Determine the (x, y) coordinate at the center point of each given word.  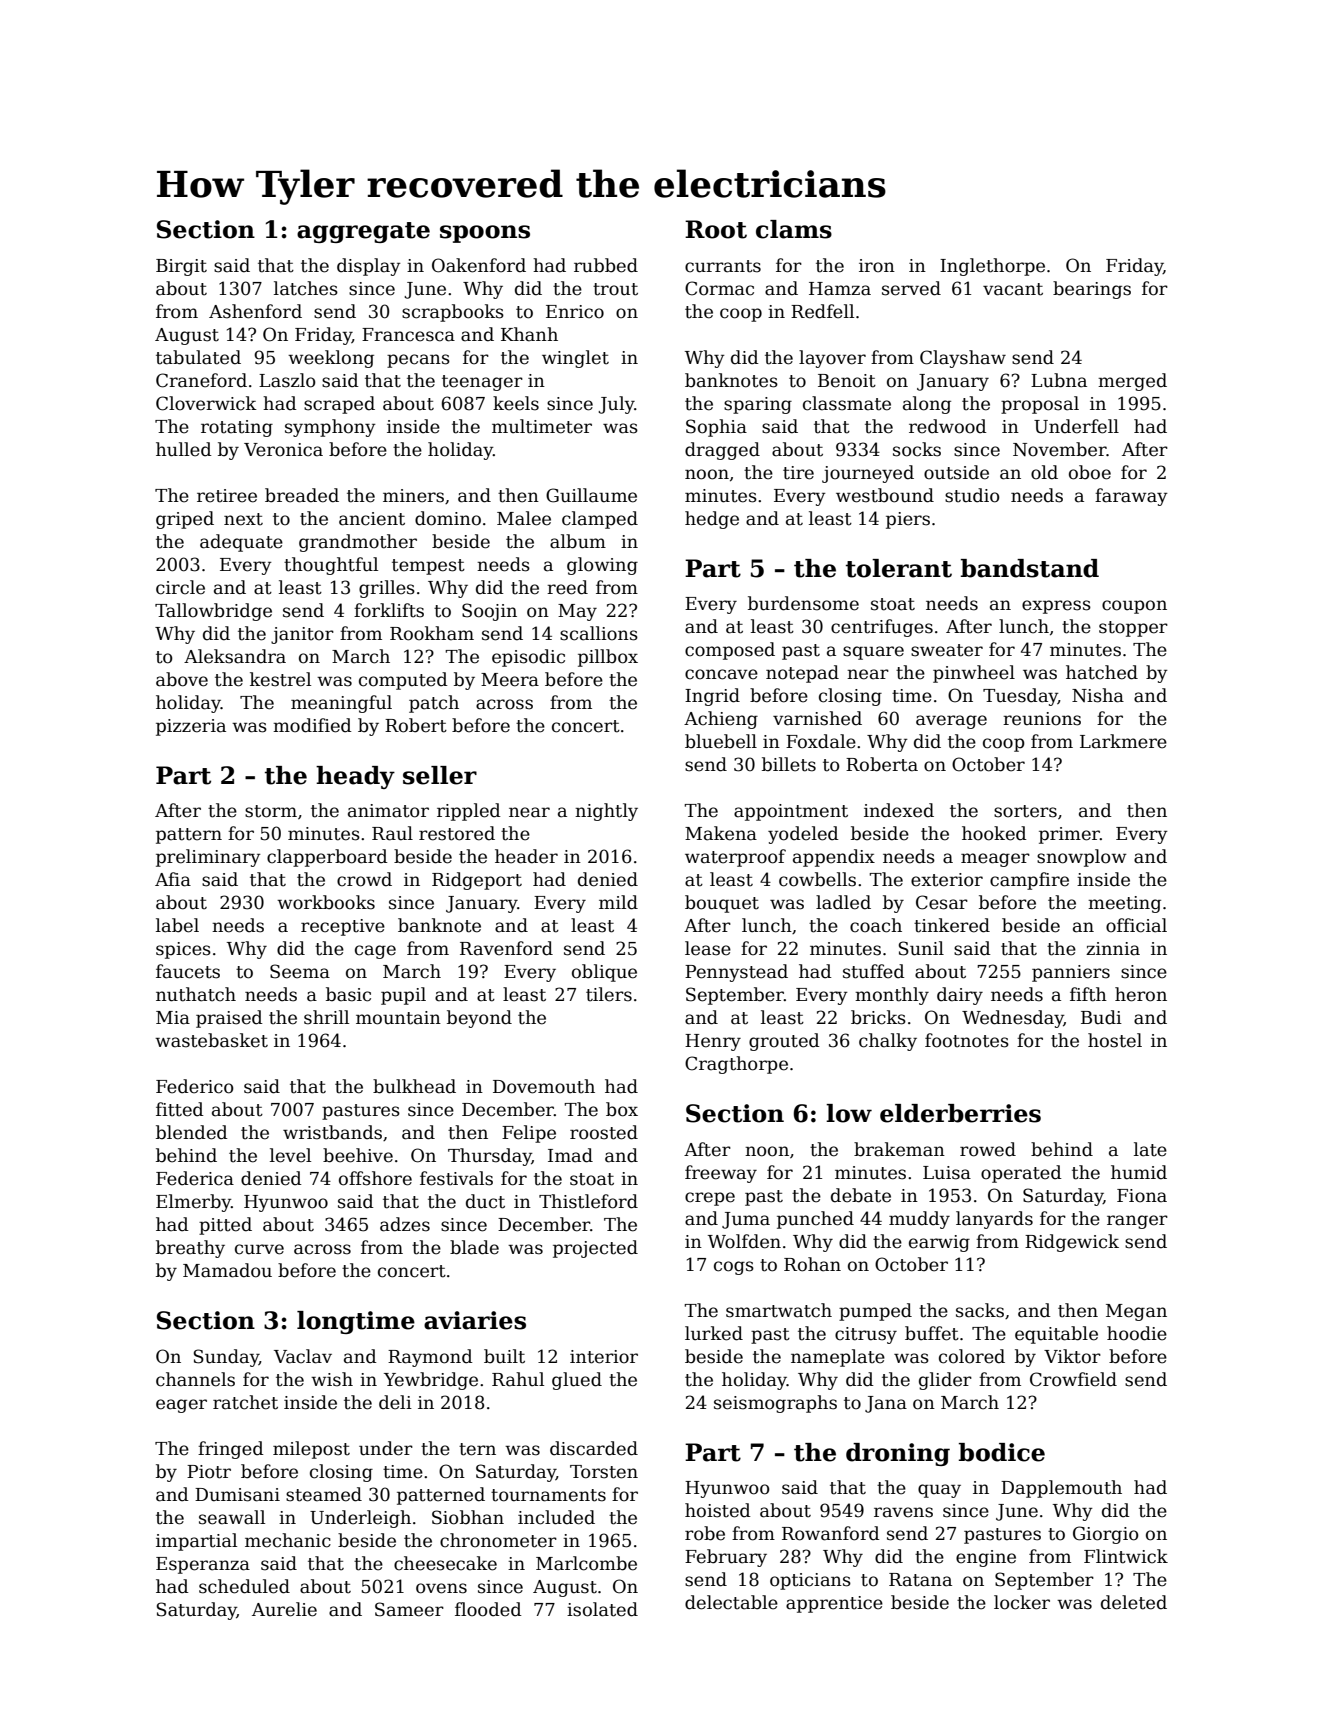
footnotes (967, 1040)
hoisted (718, 1510)
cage (375, 952)
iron (877, 266)
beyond (479, 1019)
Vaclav (303, 1356)
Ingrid (712, 697)
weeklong (331, 359)
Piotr (209, 1472)
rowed (988, 1149)
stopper (1133, 629)
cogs (734, 1268)
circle (180, 587)
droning (898, 1454)
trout (615, 289)
